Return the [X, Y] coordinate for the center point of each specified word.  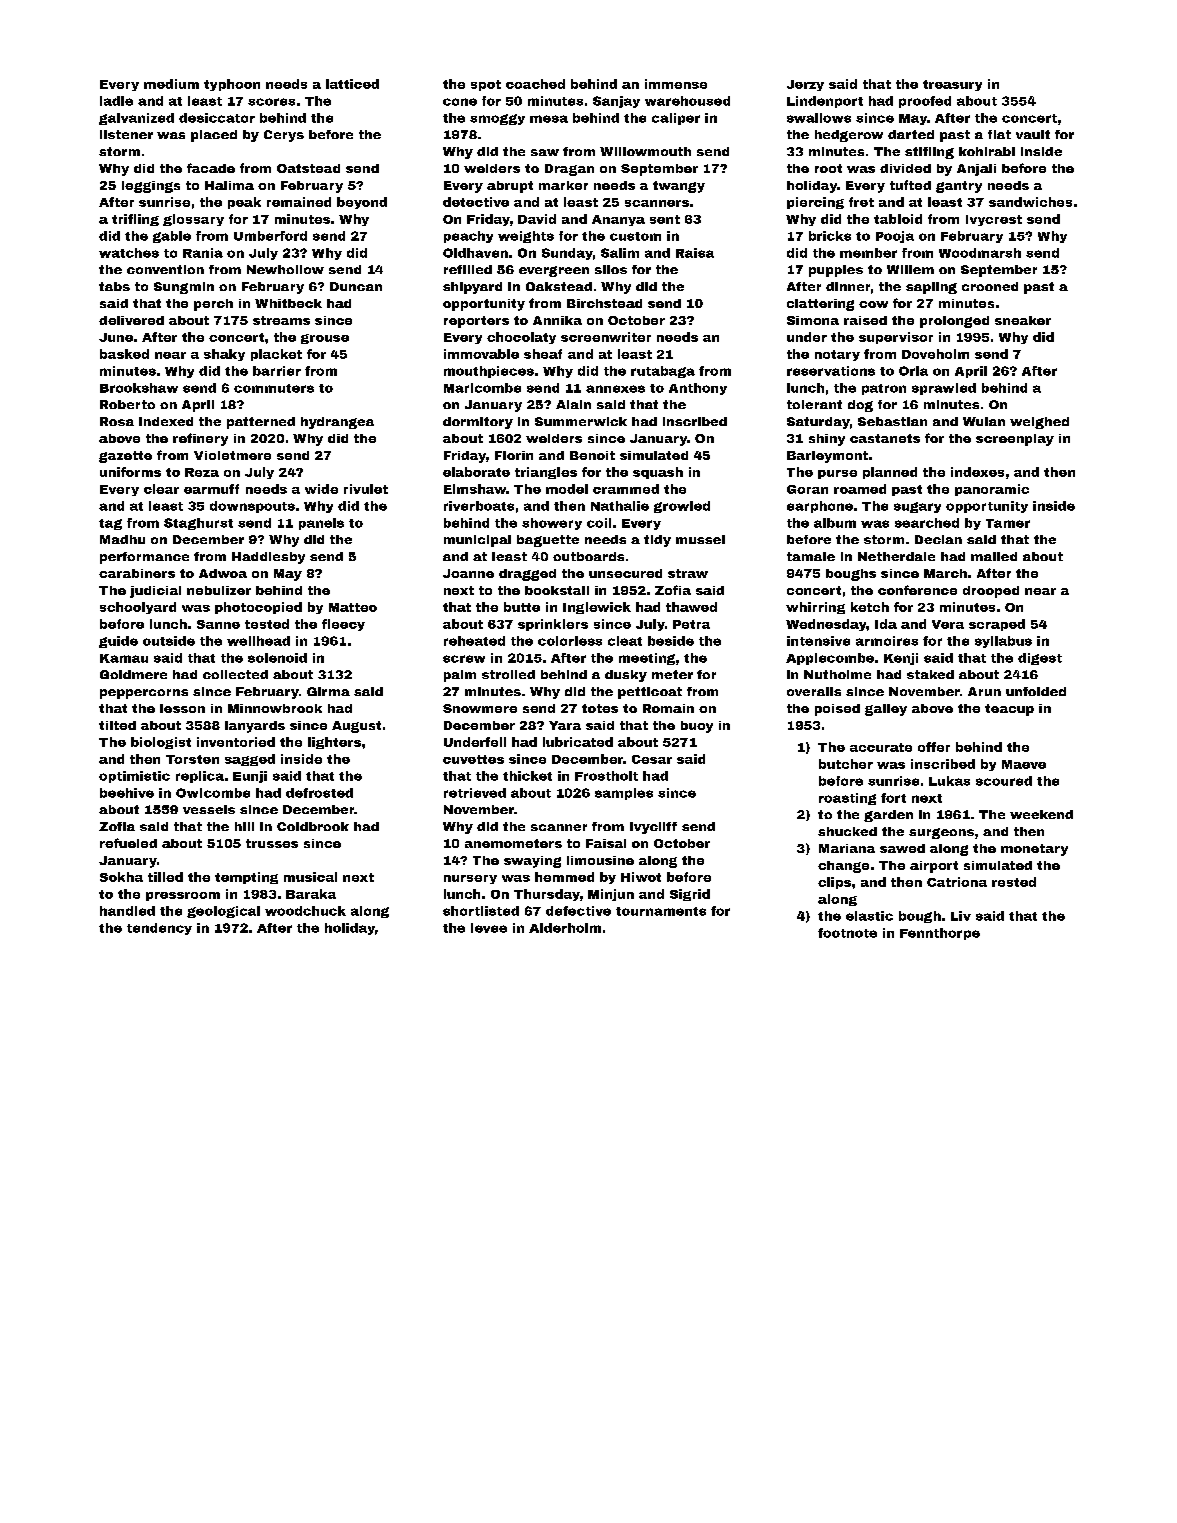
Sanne [218, 624]
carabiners [137, 573]
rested [1014, 882]
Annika [557, 320]
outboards [588, 556]
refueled [128, 843]
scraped [997, 625]
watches [129, 253]
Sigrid [690, 895]
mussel [700, 539]
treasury [952, 85]
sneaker [1023, 320]
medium [171, 84]
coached [535, 84]
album [835, 523]
